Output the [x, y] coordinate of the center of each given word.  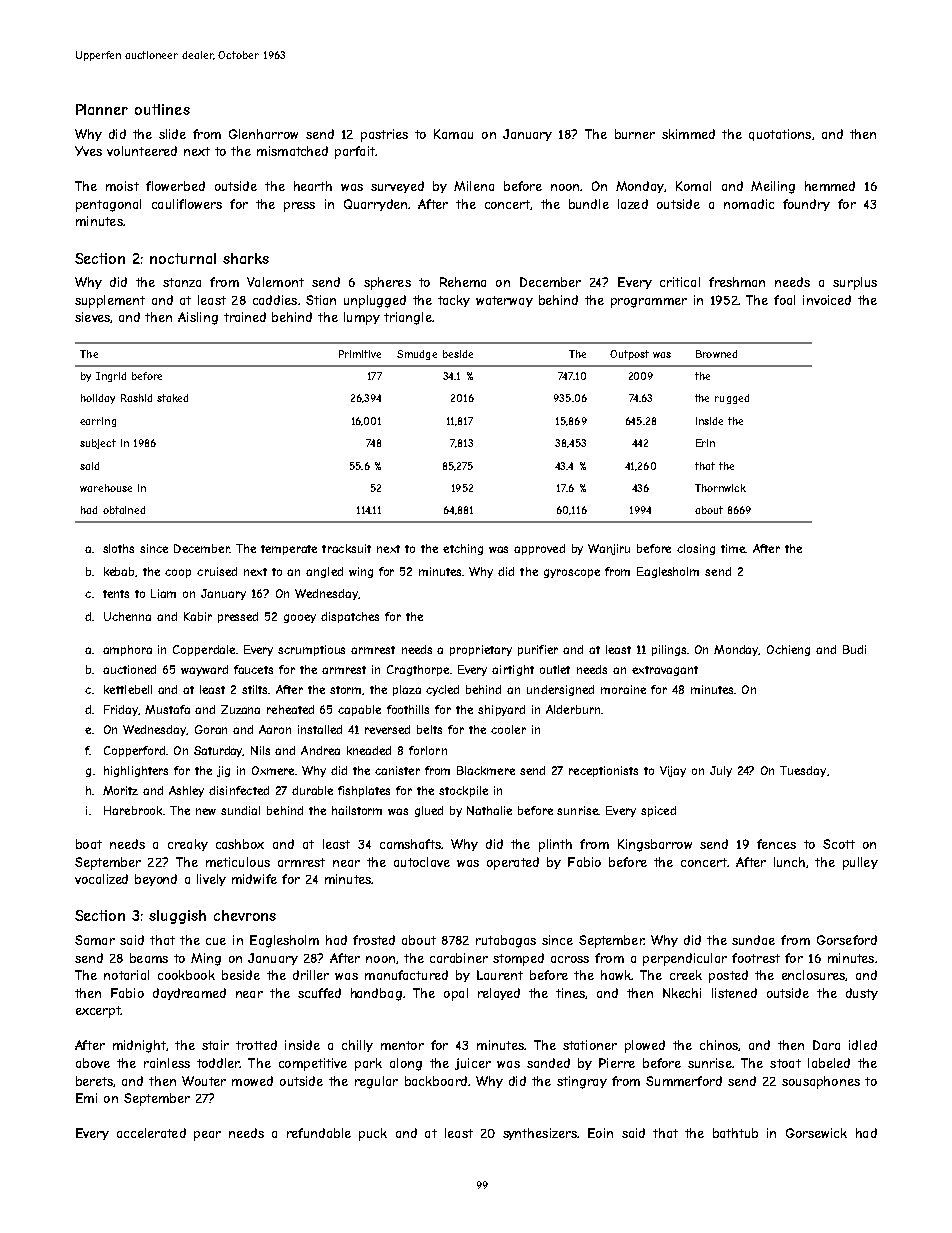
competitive [313, 1064]
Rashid [136, 398]
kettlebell [128, 689]
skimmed [688, 134]
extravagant [665, 671]
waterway [504, 301]
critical [680, 282]
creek [686, 975]
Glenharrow [263, 134]
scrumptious [311, 650]
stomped [518, 959]
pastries [384, 135]
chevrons [245, 915]
